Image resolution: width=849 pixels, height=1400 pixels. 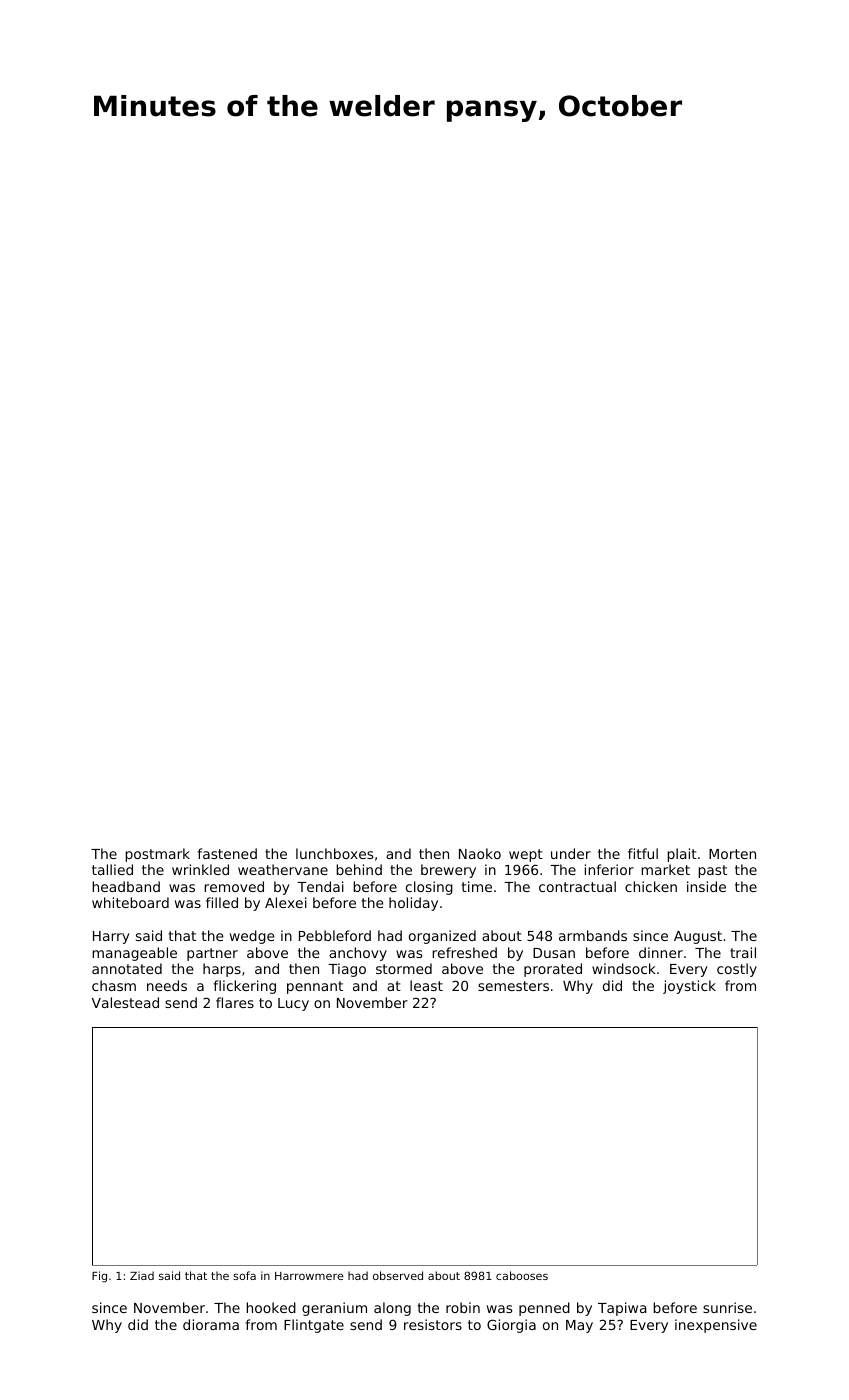 What do you see at coordinates (142, 1275) in the document?
I see `Ziad` at bounding box center [142, 1275].
